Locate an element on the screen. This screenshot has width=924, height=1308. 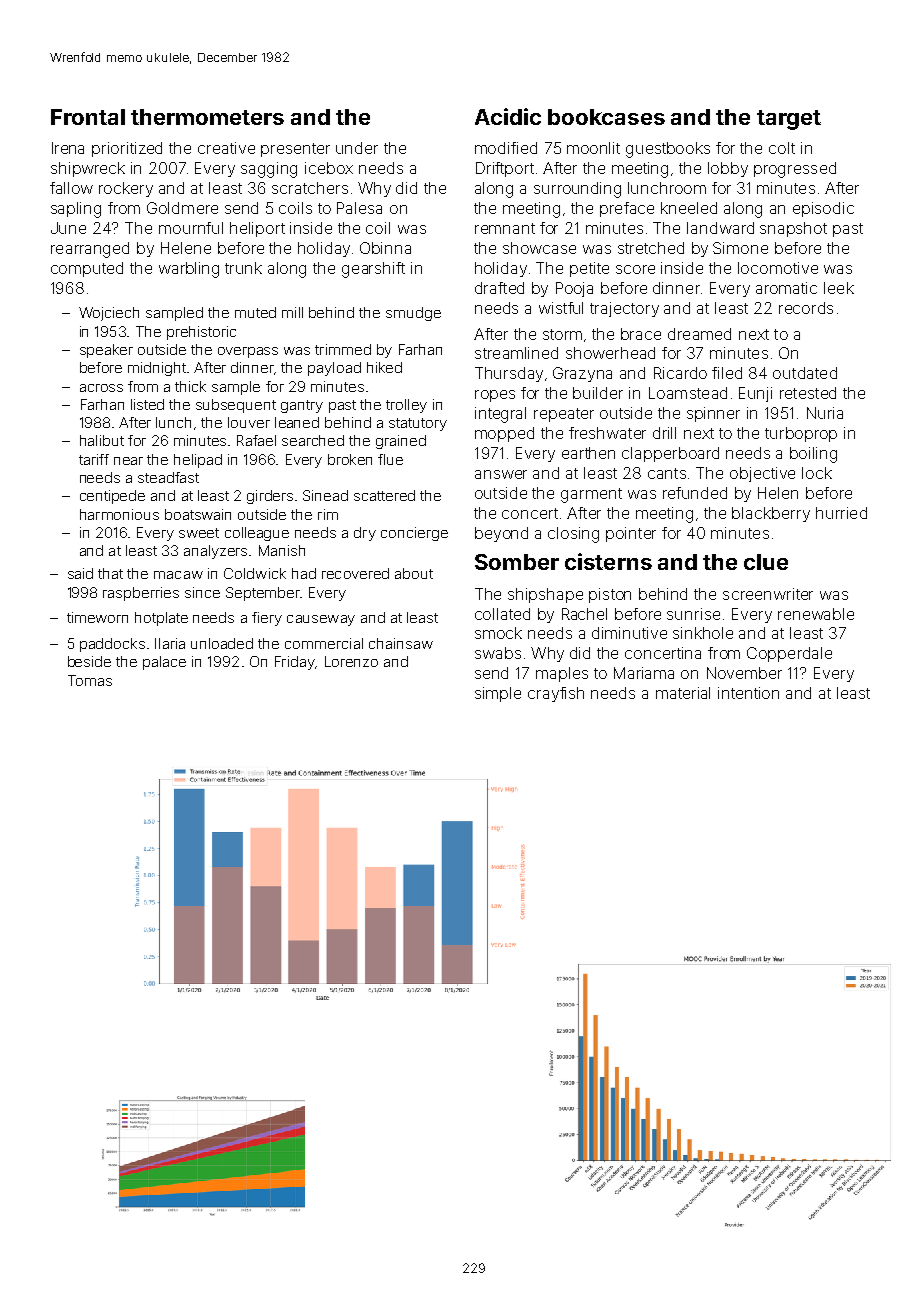
scattered is located at coordinates (384, 495).
